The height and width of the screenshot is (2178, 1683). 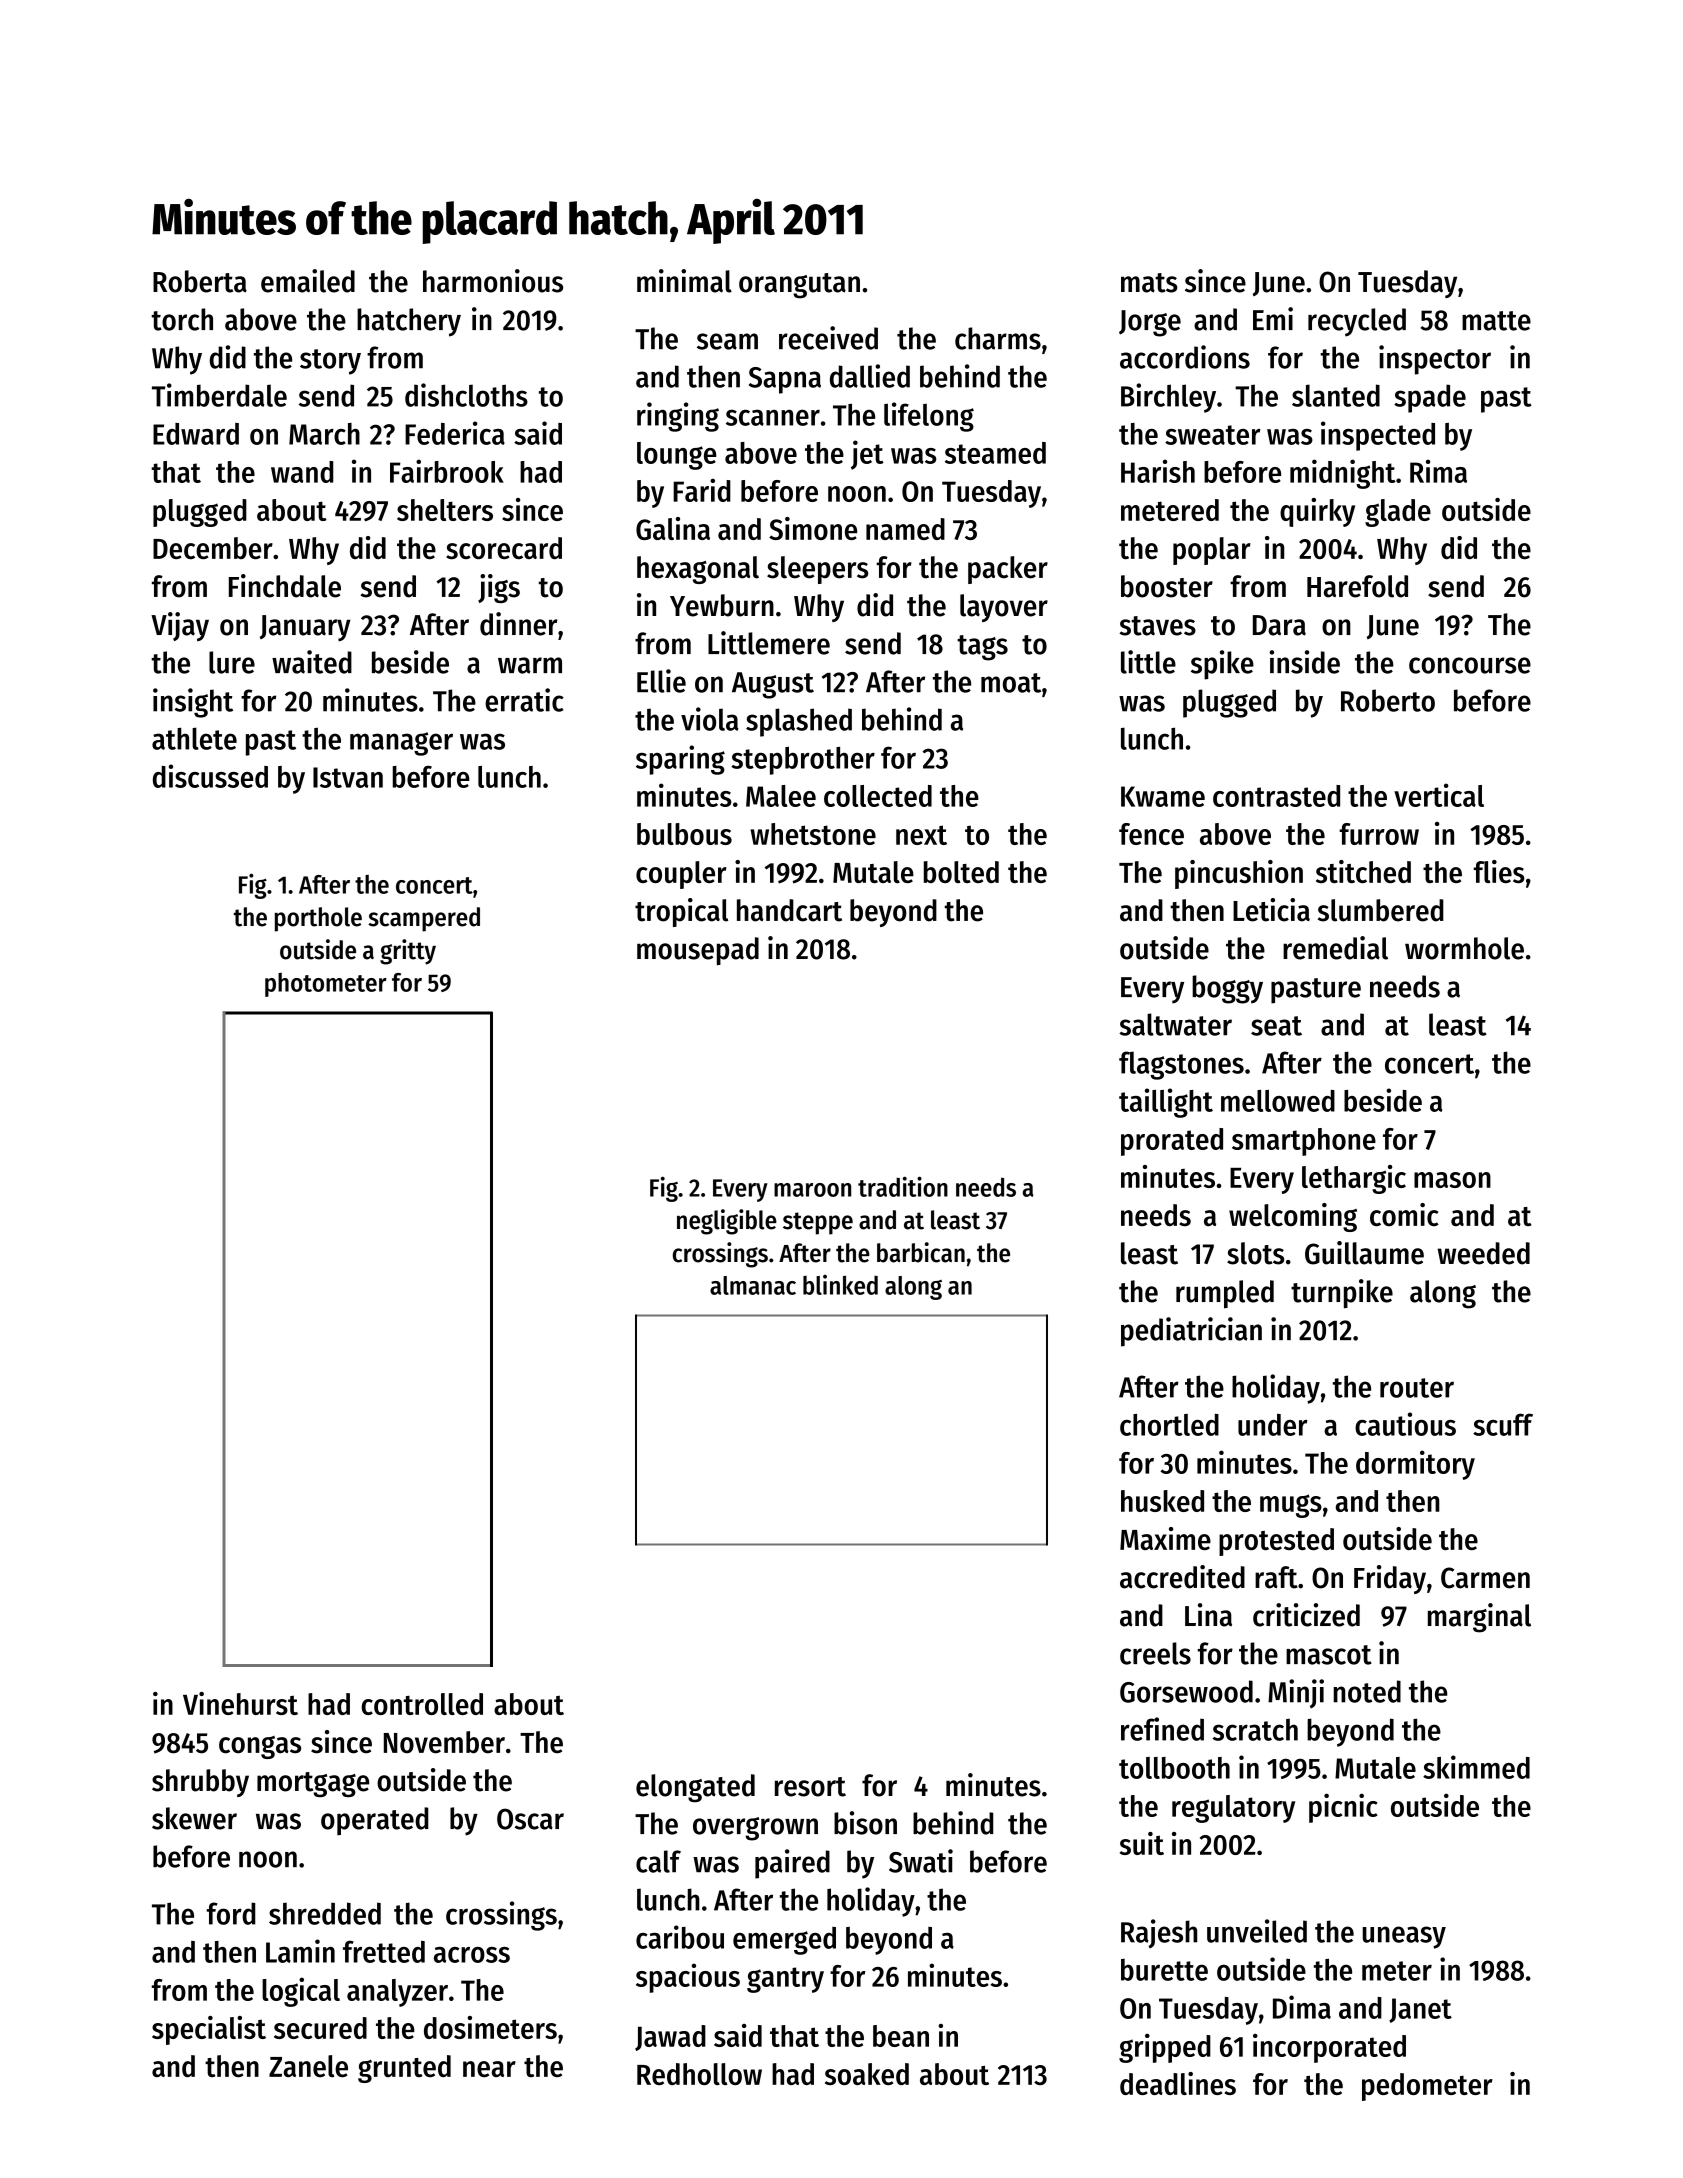 What do you see at coordinates (219, 395) in the screenshot?
I see `Timberdale` at bounding box center [219, 395].
